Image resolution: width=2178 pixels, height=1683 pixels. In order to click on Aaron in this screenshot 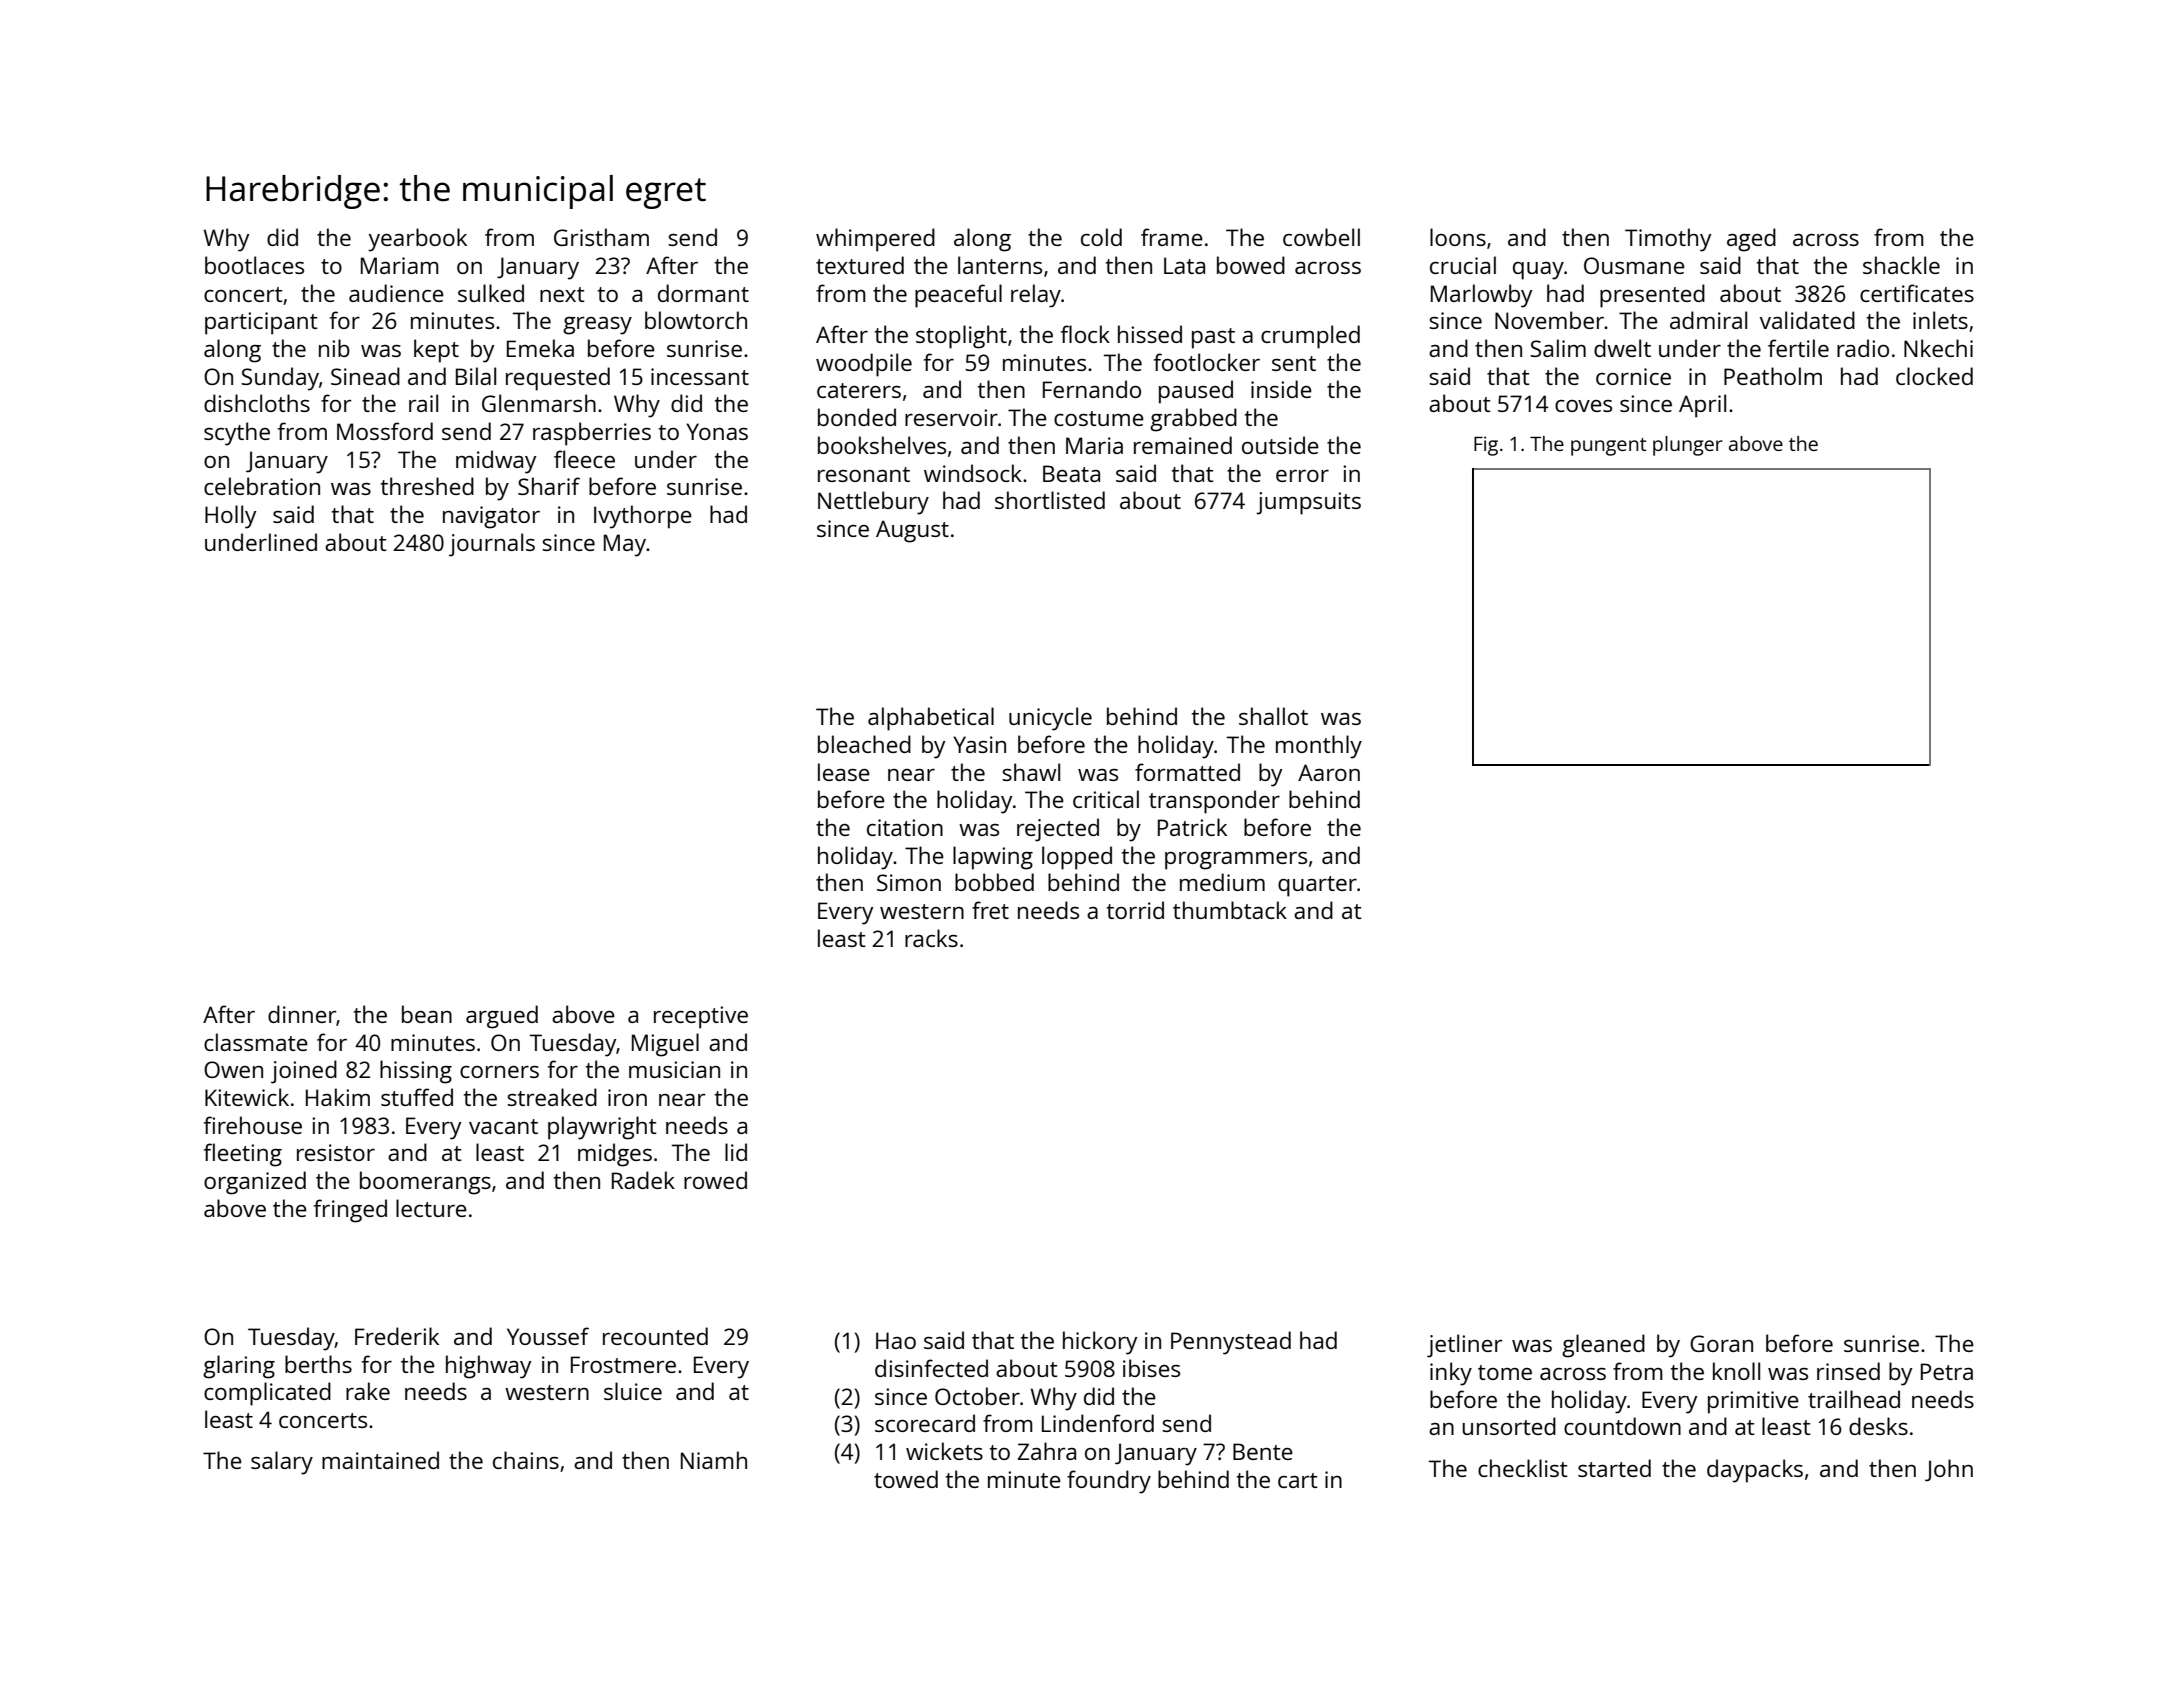, I will do `click(1329, 772)`.
